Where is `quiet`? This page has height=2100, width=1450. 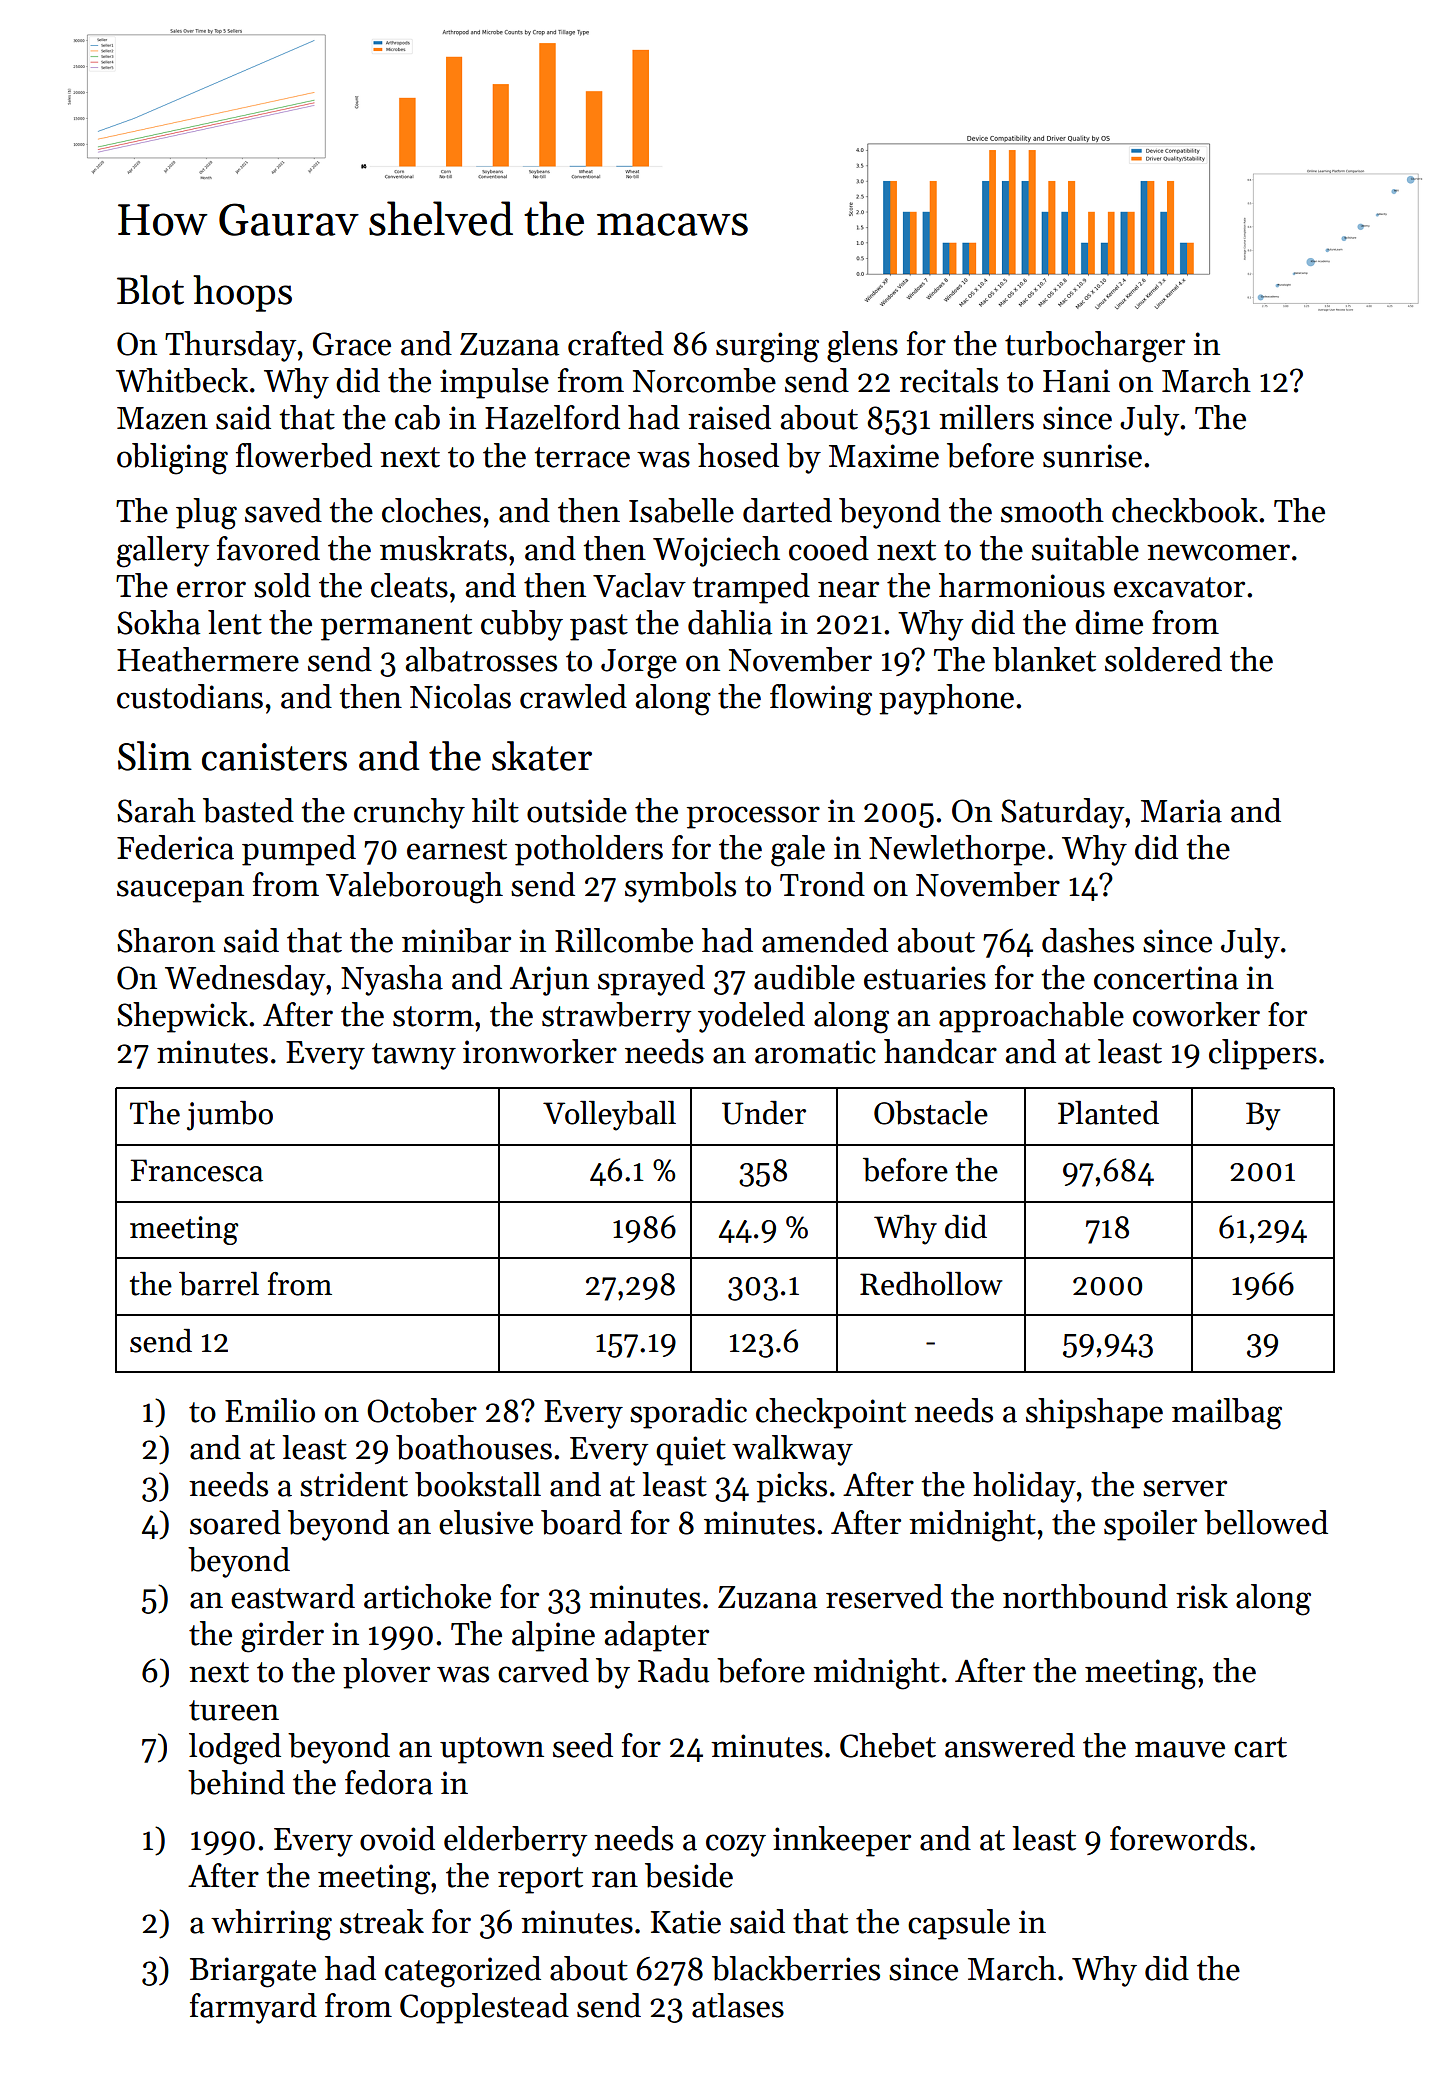 quiet is located at coordinates (691, 1451).
